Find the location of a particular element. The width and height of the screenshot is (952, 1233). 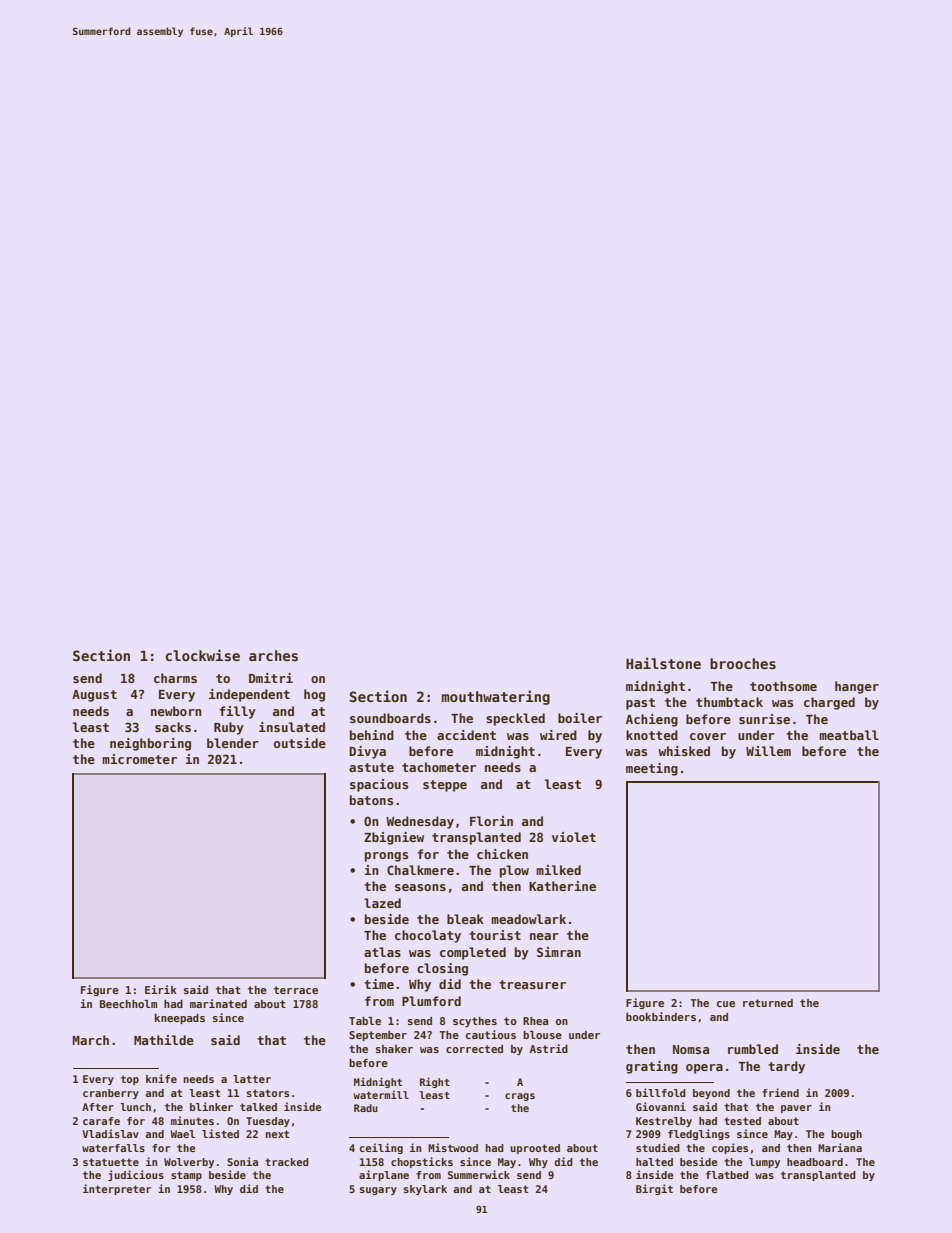

violet is located at coordinates (574, 837).
